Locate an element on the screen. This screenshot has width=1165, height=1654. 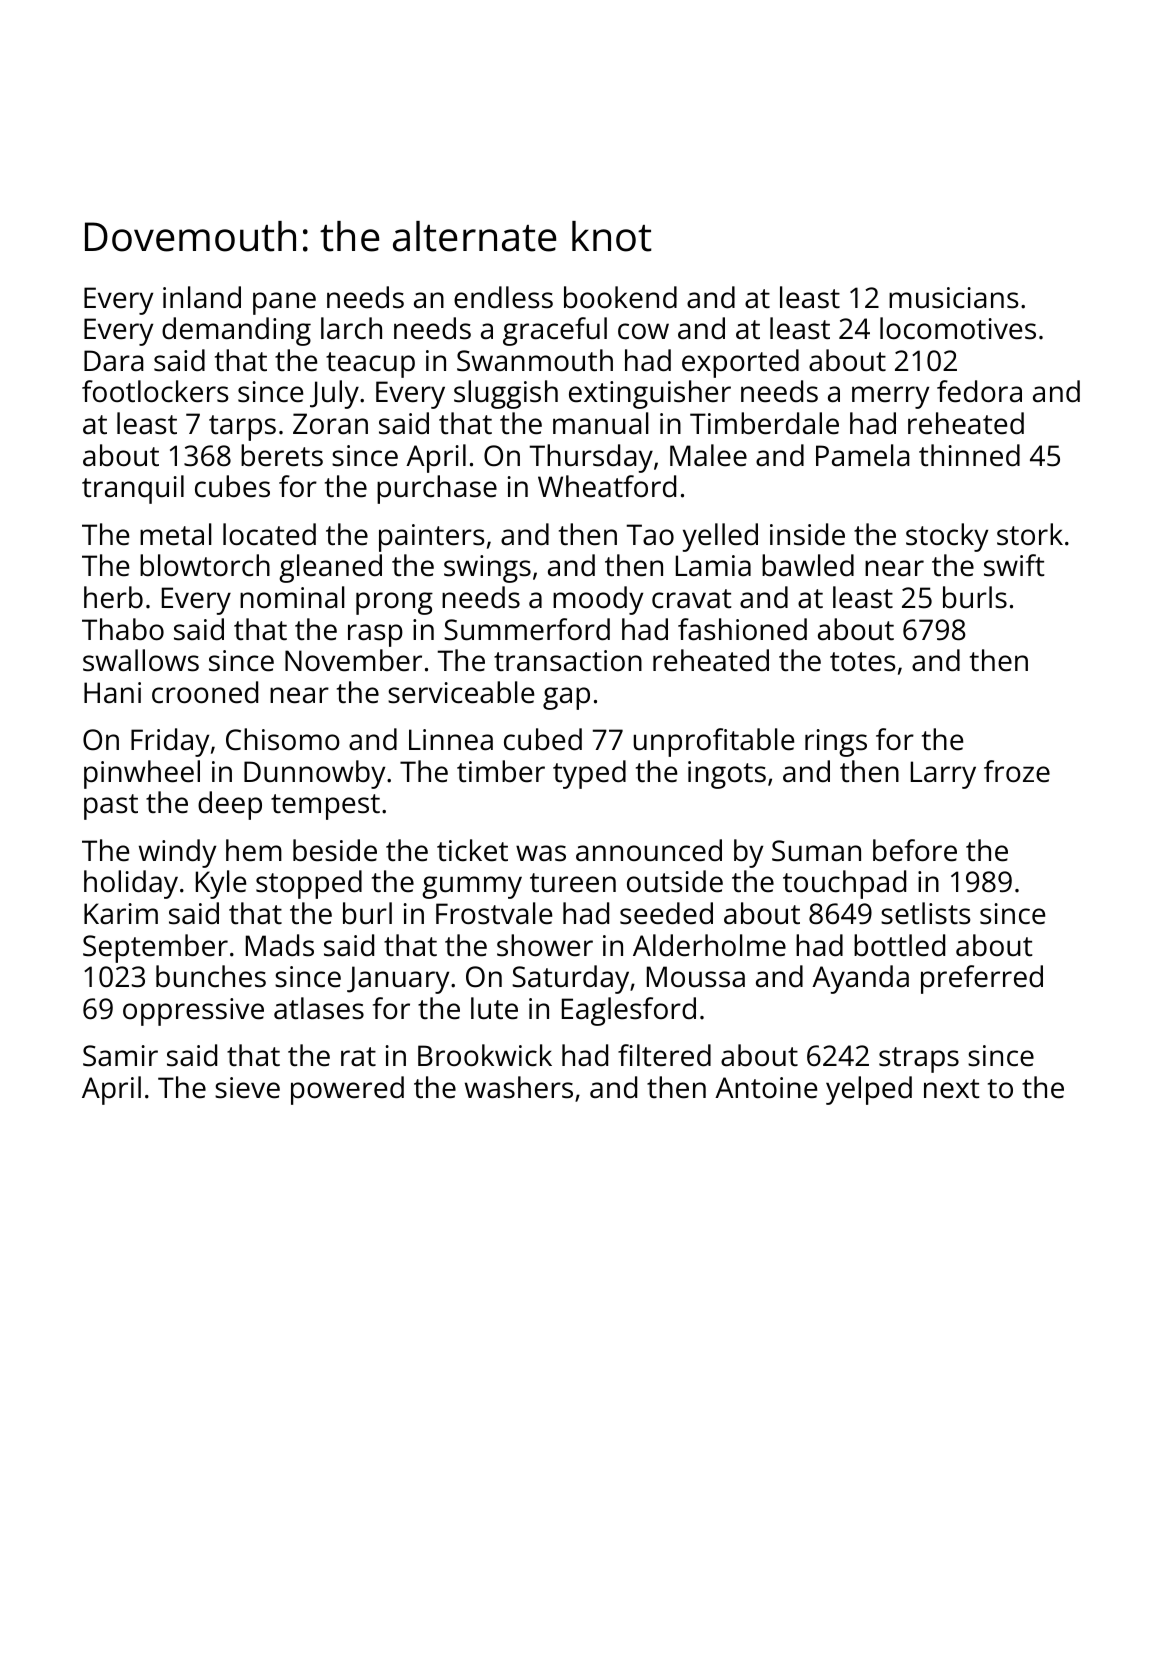
Dara is located at coordinates (114, 361).
